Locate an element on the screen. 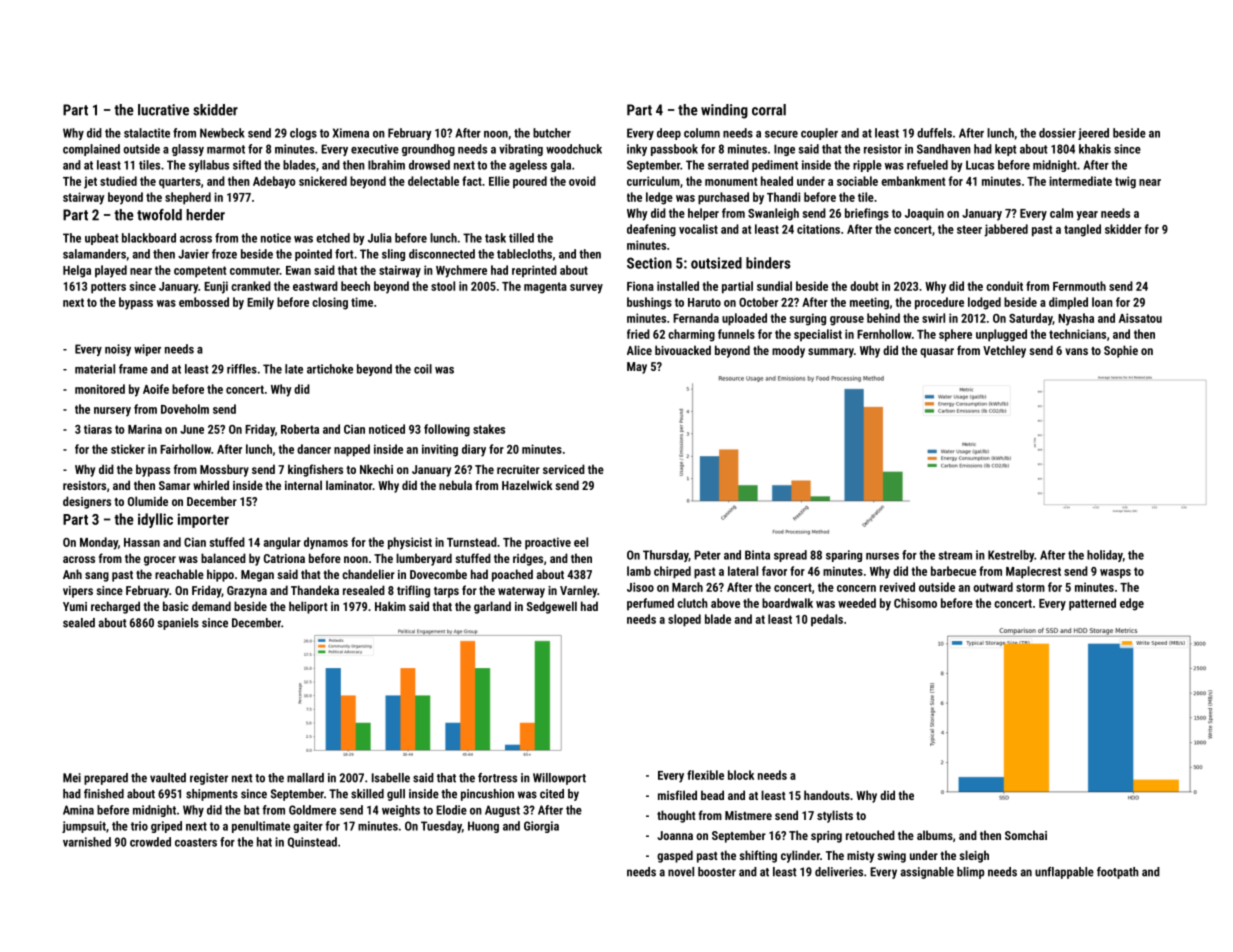  Sophie is located at coordinates (1121, 351).
